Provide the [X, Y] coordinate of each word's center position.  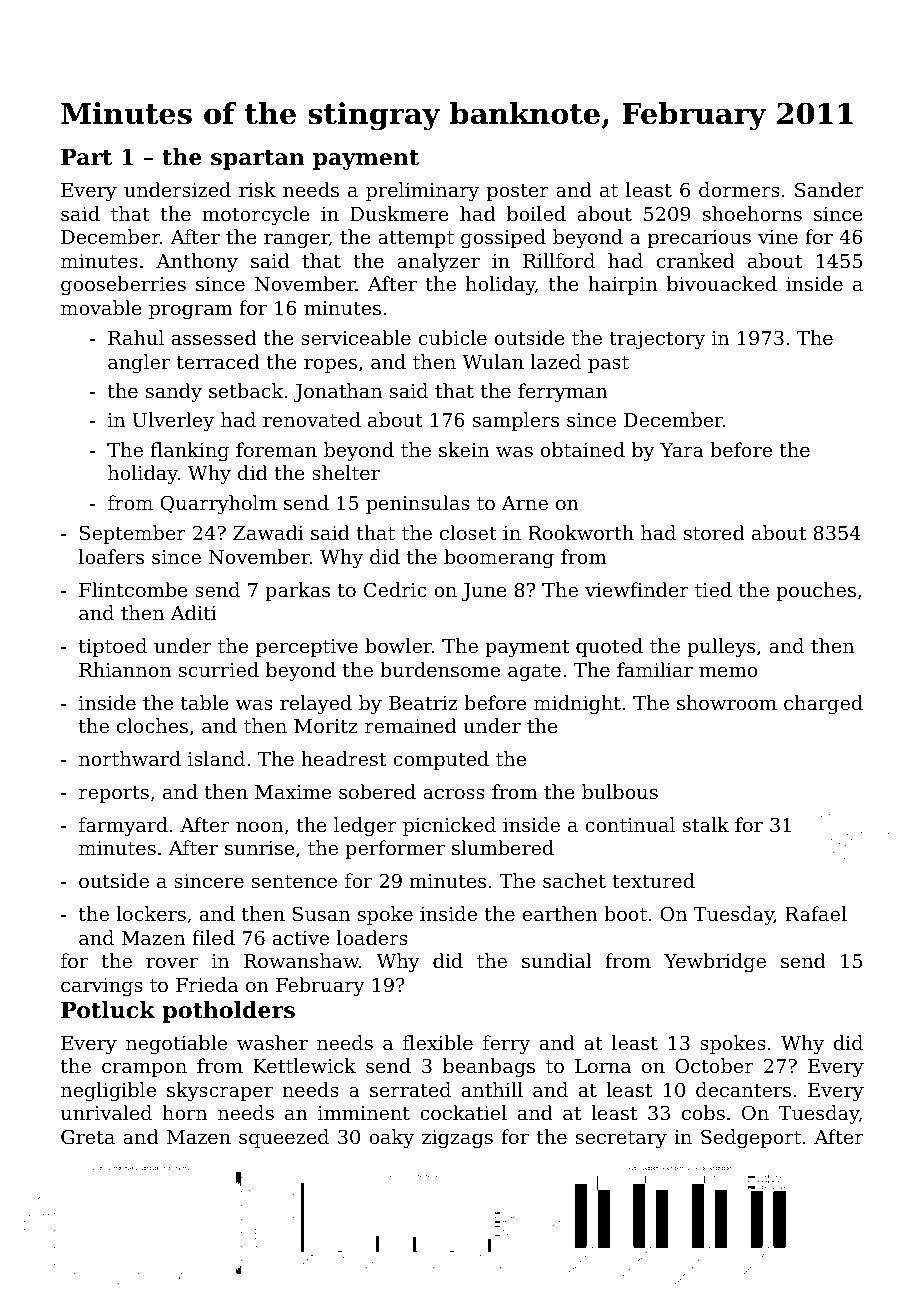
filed [213, 937]
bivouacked [722, 283]
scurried [219, 669]
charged [823, 705]
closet [468, 532]
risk [257, 189]
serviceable [356, 337]
